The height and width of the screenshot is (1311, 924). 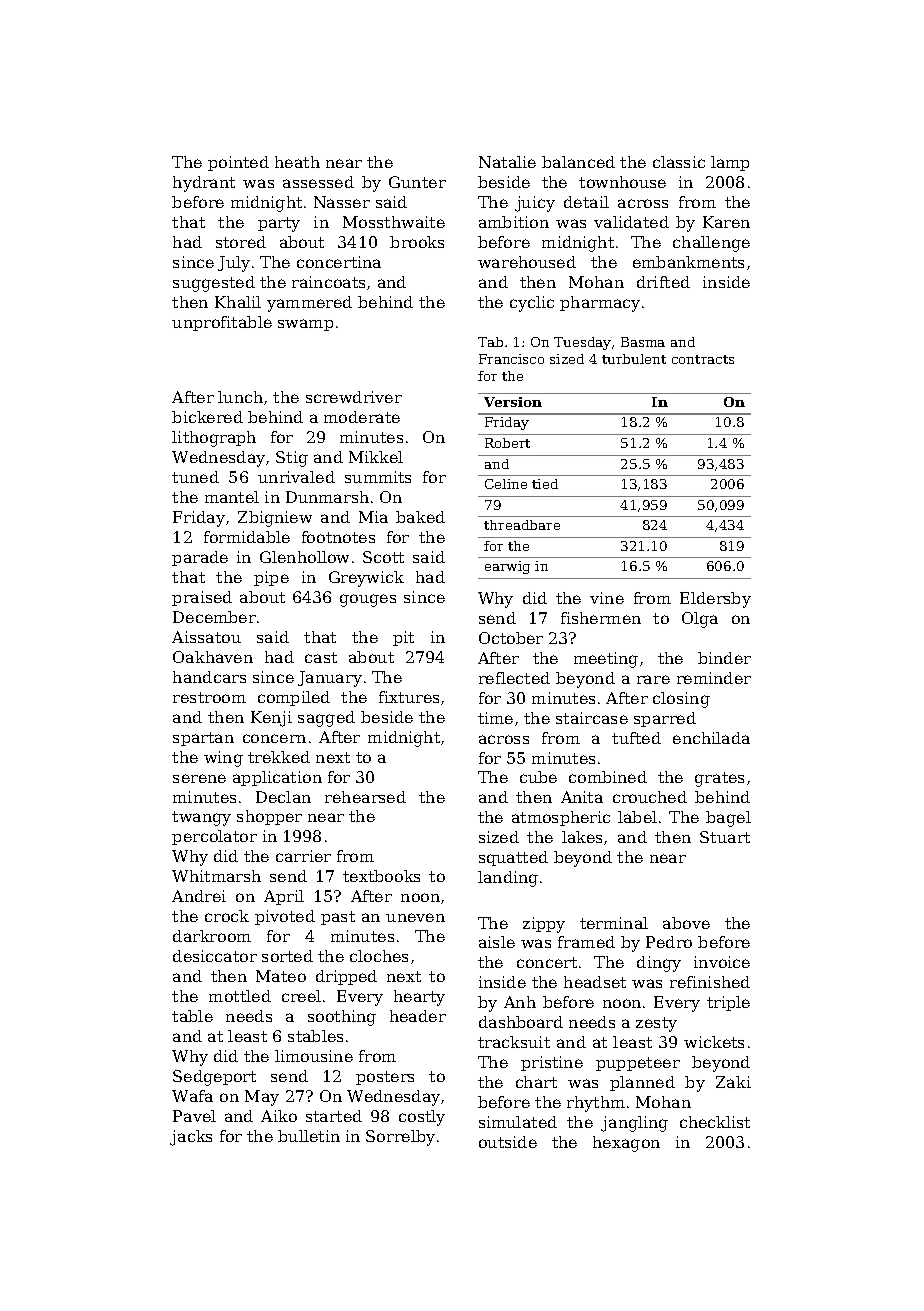 I want to click on time, so click(x=495, y=718).
